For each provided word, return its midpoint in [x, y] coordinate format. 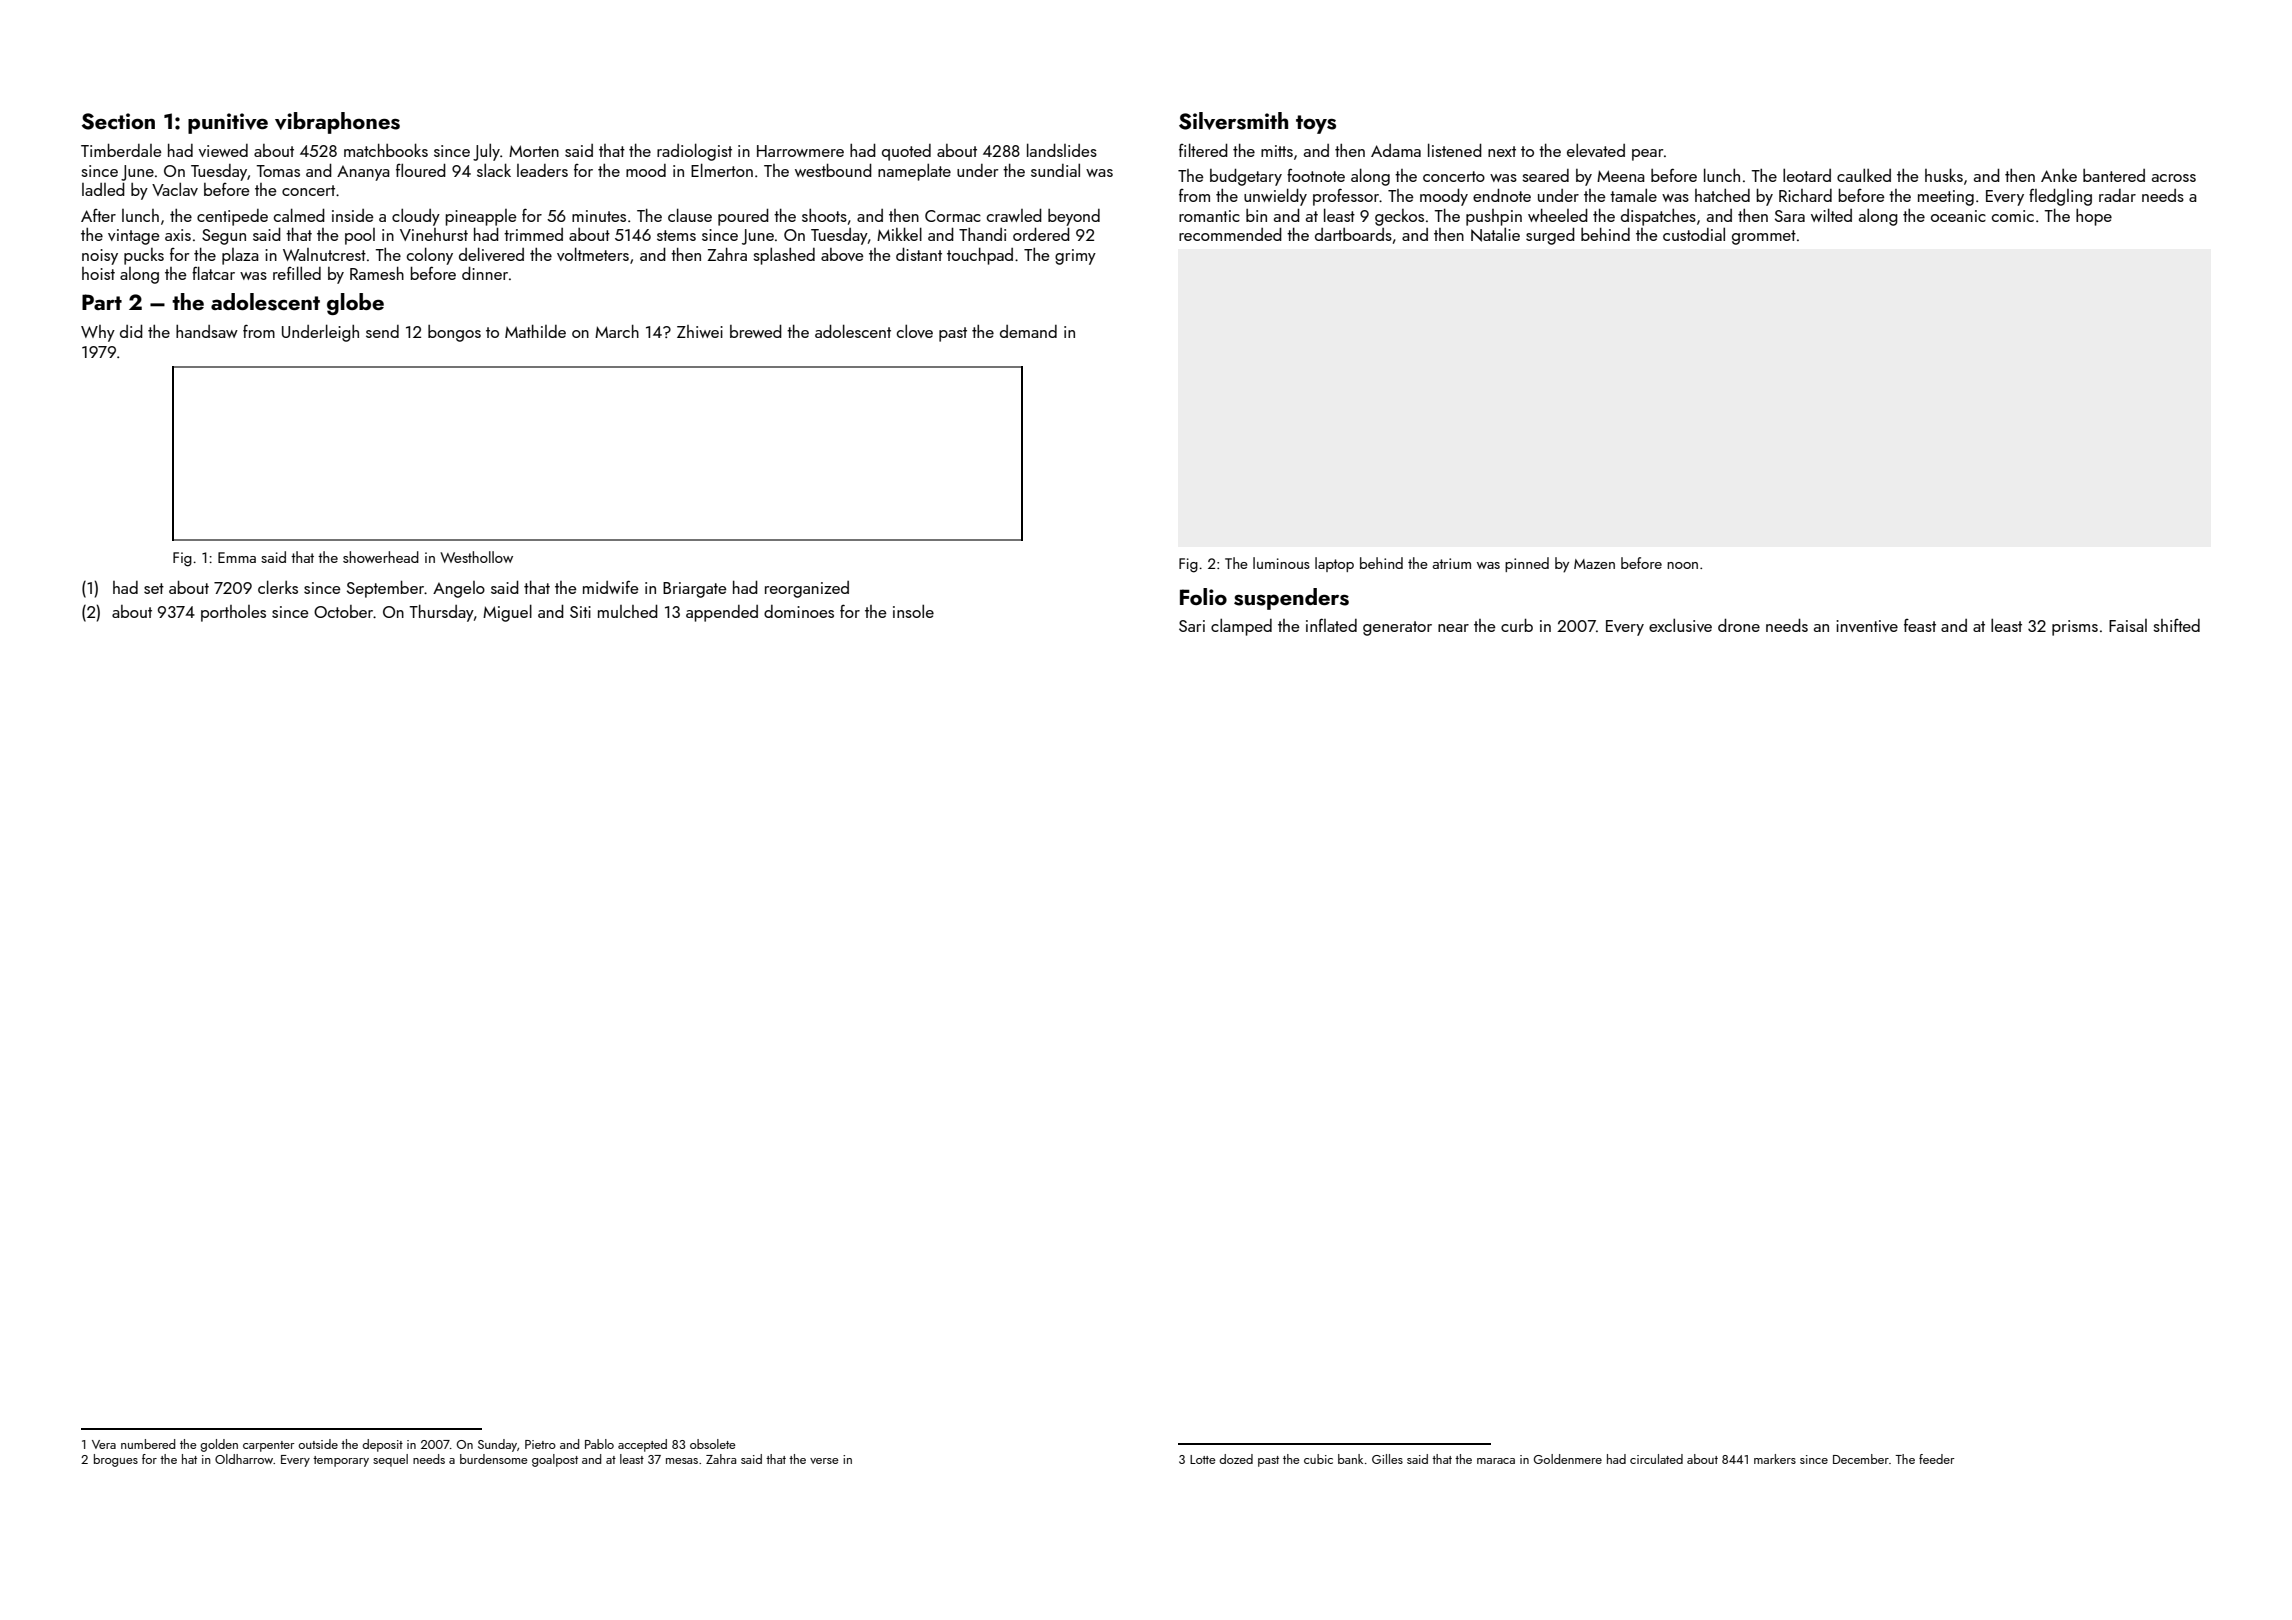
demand [1028, 331]
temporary [341, 1461]
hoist [98, 273]
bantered [2114, 175]
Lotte [1203, 1459]
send [382, 331]
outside [318, 1444]
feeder [1936, 1459]
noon [1682, 565]
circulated [1656, 1459]
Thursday [442, 613]
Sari [1192, 626]
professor [1346, 197]
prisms [2075, 628]
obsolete [713, 1444]
